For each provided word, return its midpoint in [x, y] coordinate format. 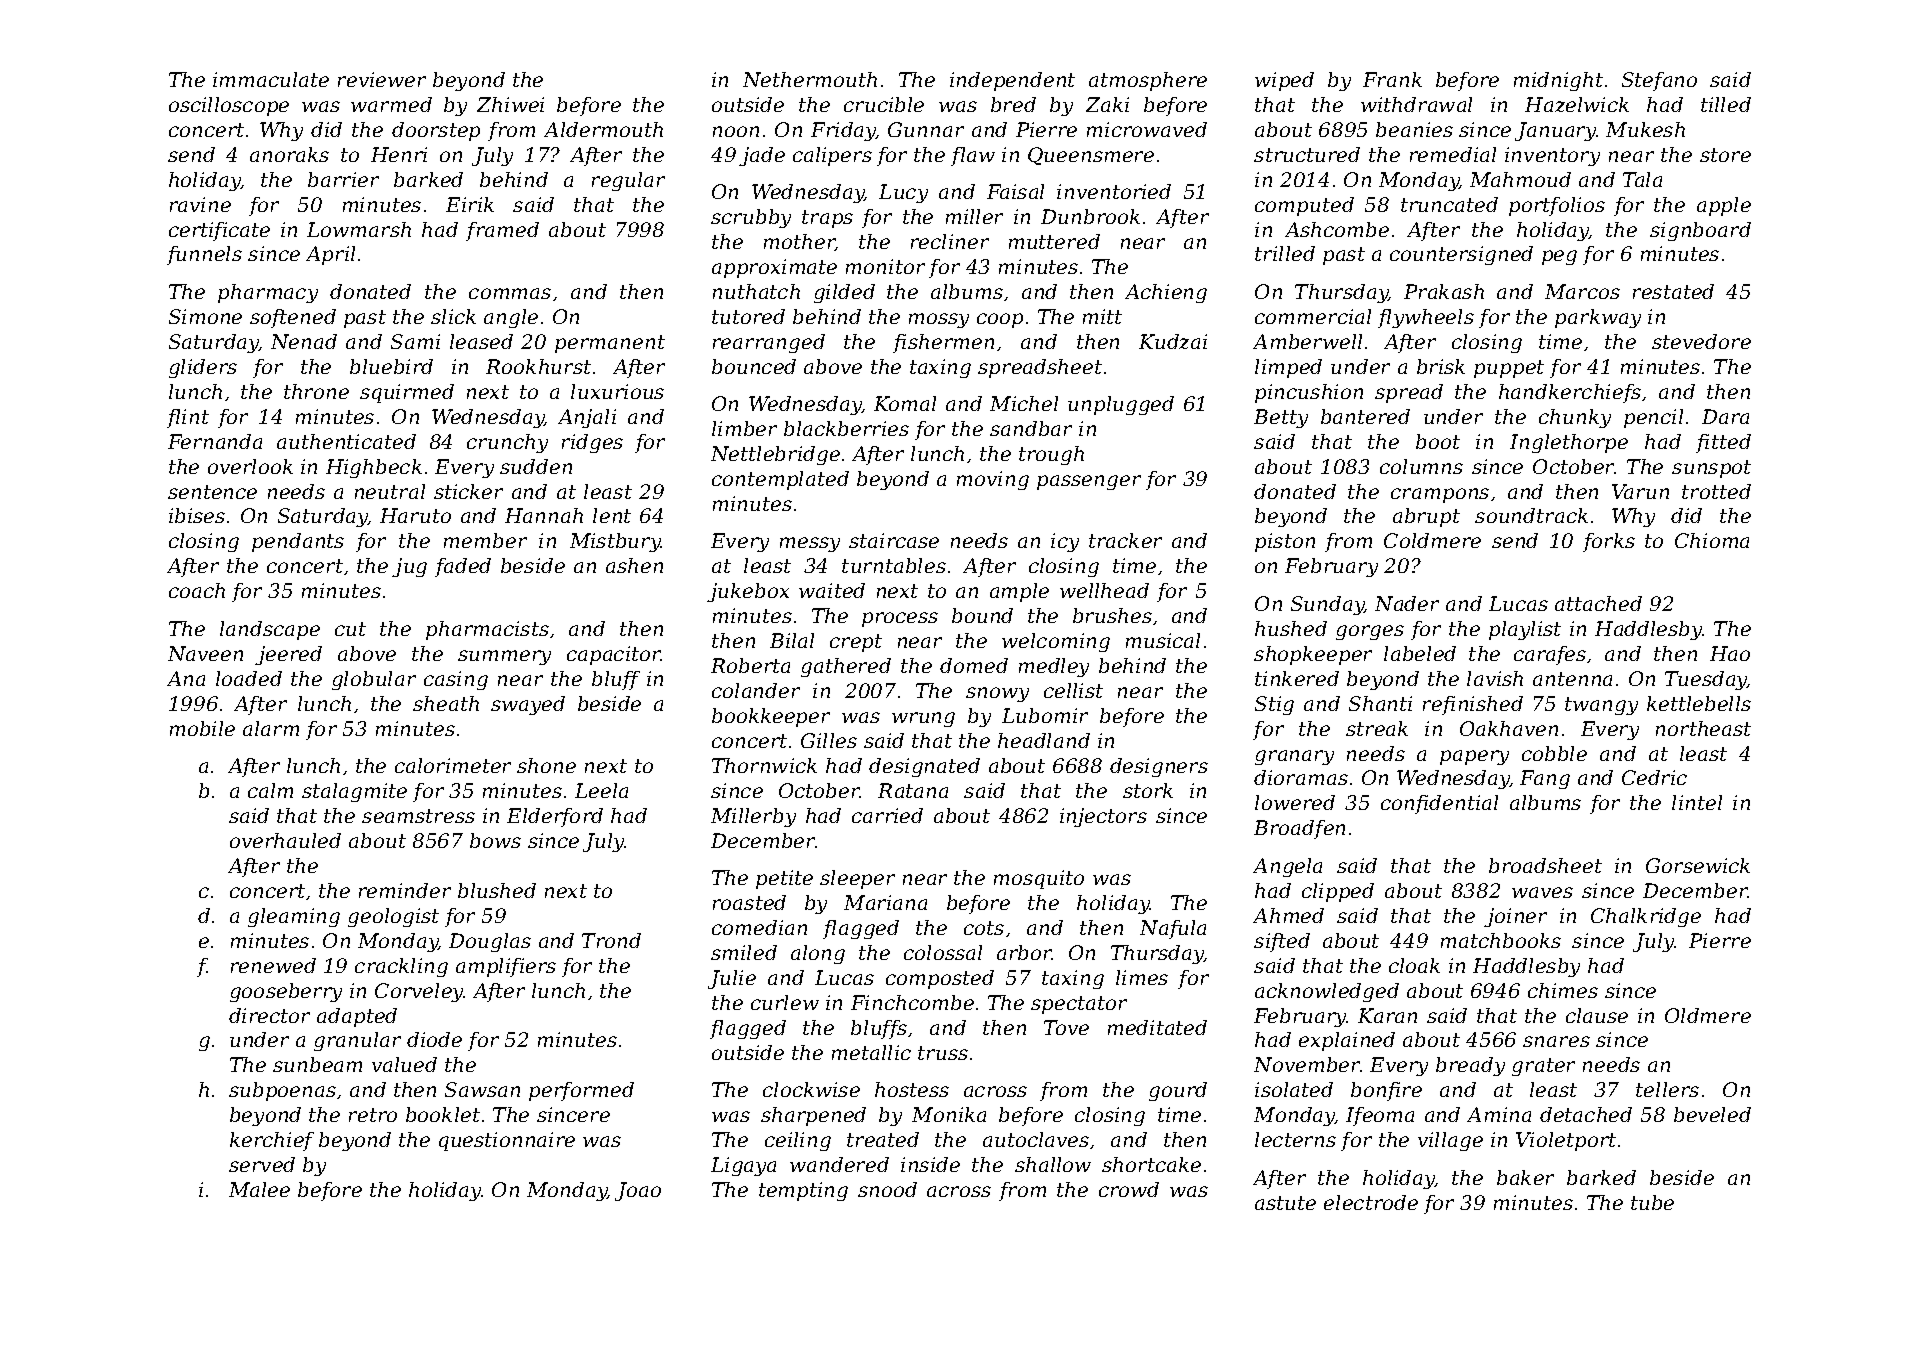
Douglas [490, 942]
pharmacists [487, 630]
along [818, 954]
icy [1065, 542]
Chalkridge [1646, 917]
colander [756, 690]
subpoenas [282, 1091]
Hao [1730, 653]
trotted [1716, 491]
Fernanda [215, 441]
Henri [399, 154]
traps [827, 219]
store [1725, 155]
